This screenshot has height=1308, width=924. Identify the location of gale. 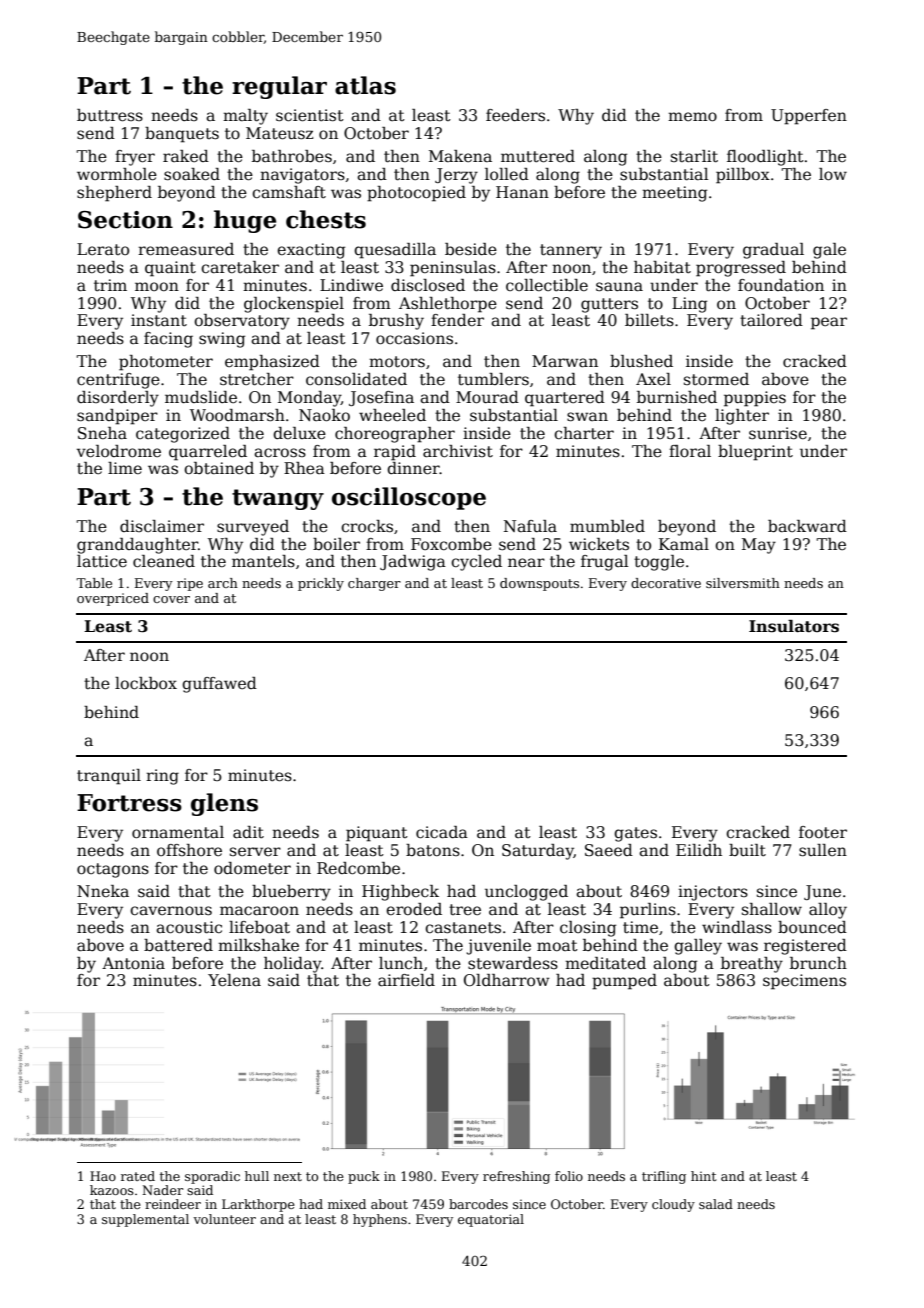
(829, 251).
